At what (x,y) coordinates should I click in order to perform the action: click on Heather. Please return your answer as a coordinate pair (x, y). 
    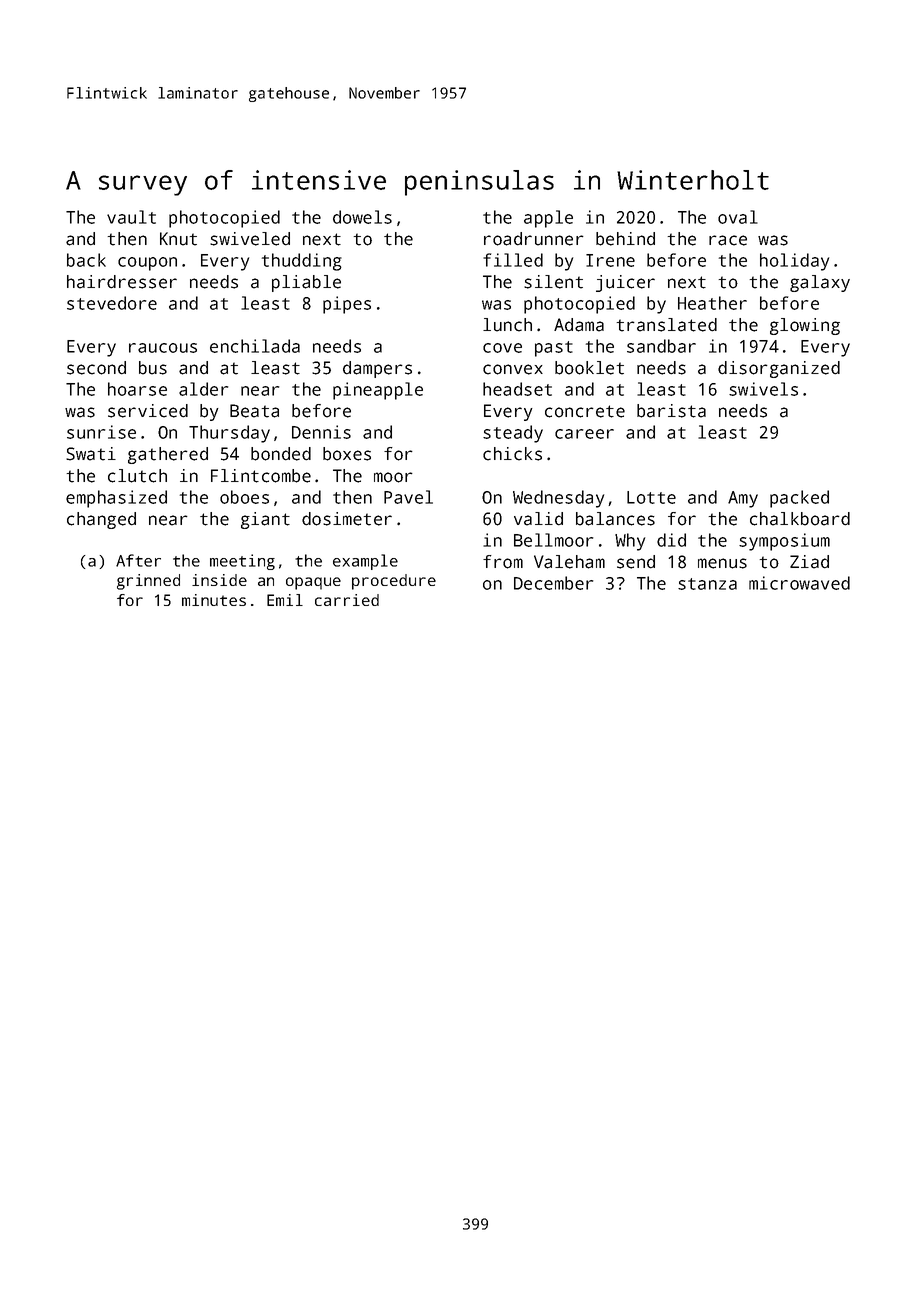
    Looking at the image, I should click on (712, 303).
